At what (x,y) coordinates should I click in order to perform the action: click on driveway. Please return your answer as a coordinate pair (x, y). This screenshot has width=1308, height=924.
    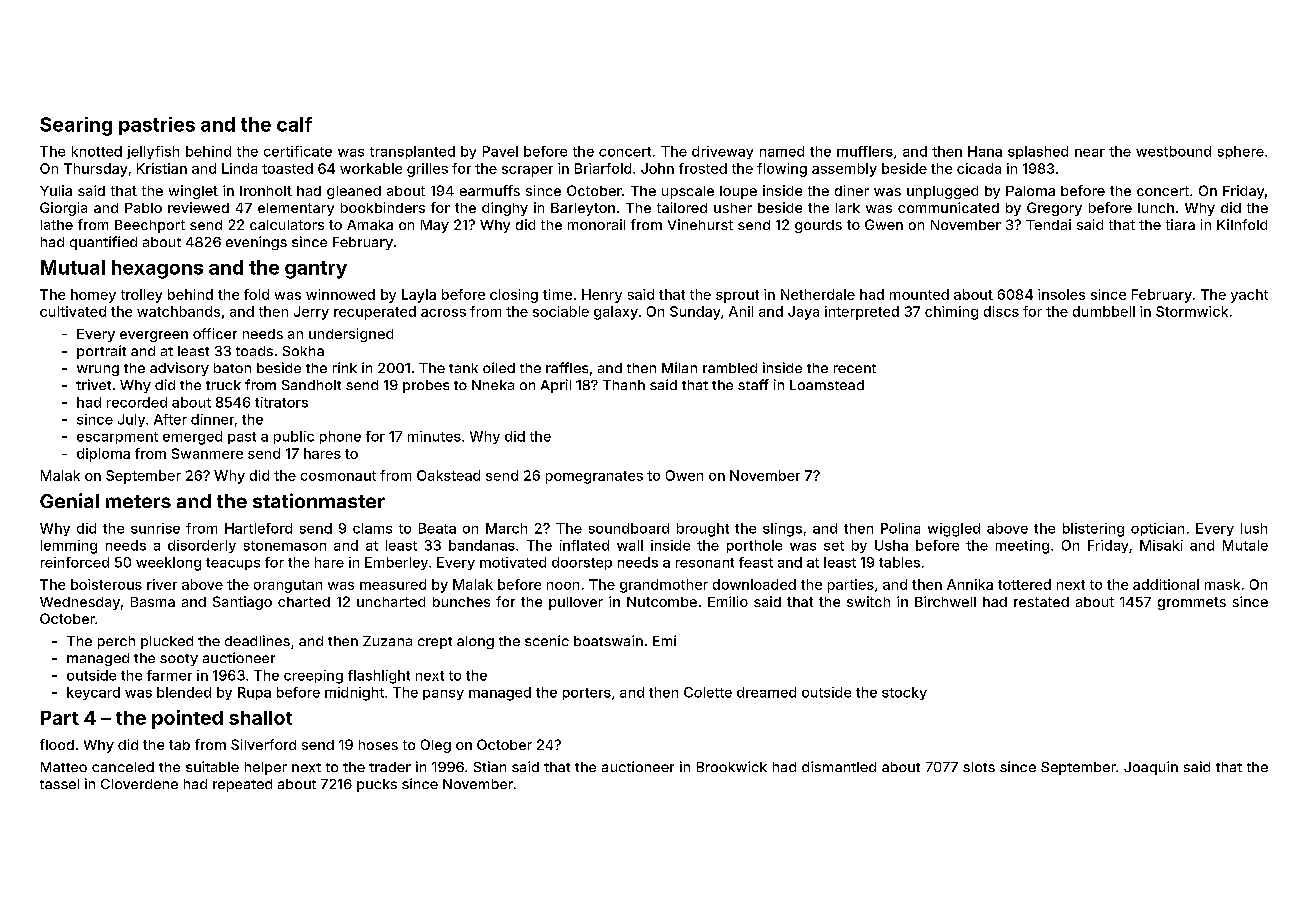
    Looking at the image, I should click on (722, 152).
